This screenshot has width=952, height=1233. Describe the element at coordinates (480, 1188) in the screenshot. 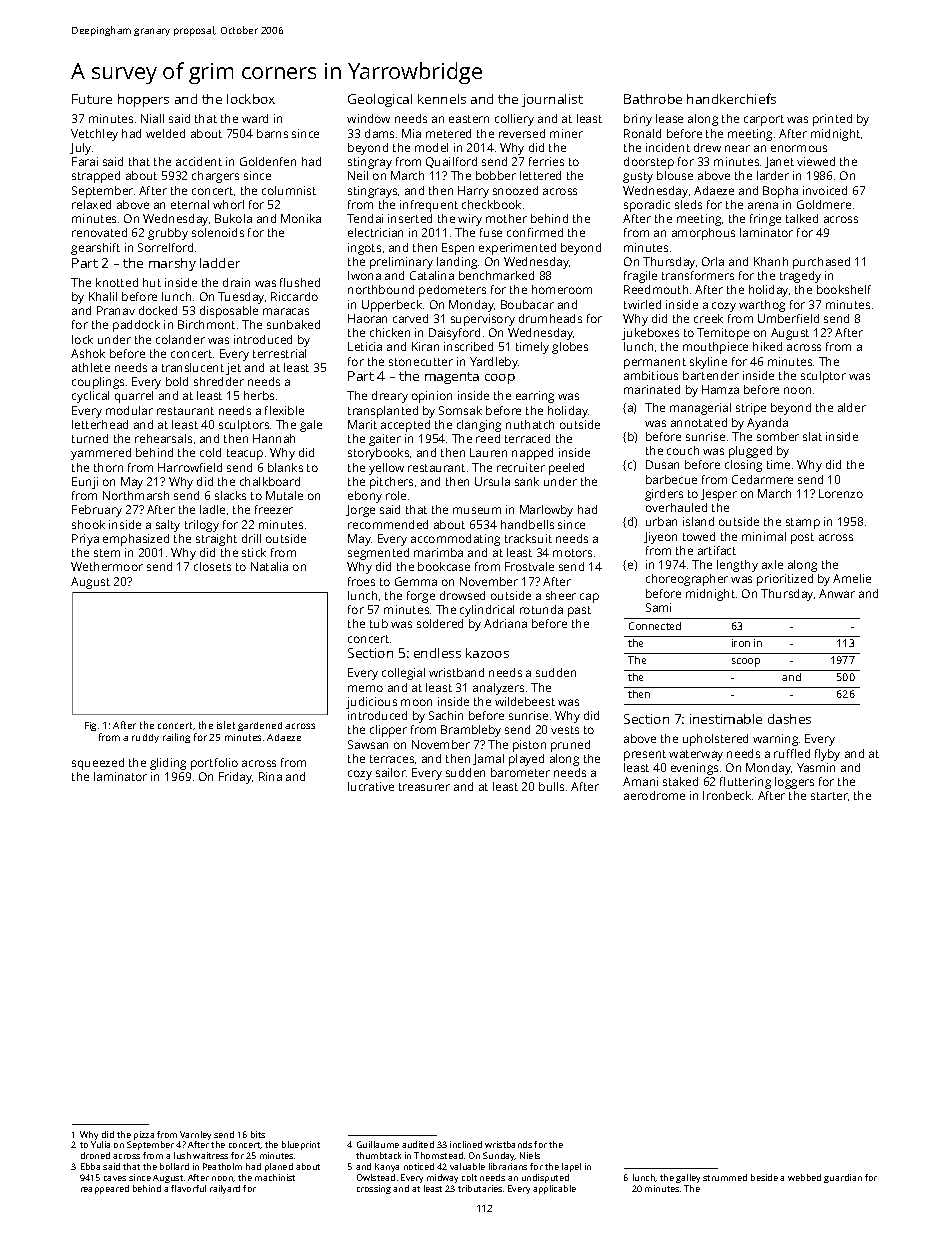

I see `tributaries` at that location.
